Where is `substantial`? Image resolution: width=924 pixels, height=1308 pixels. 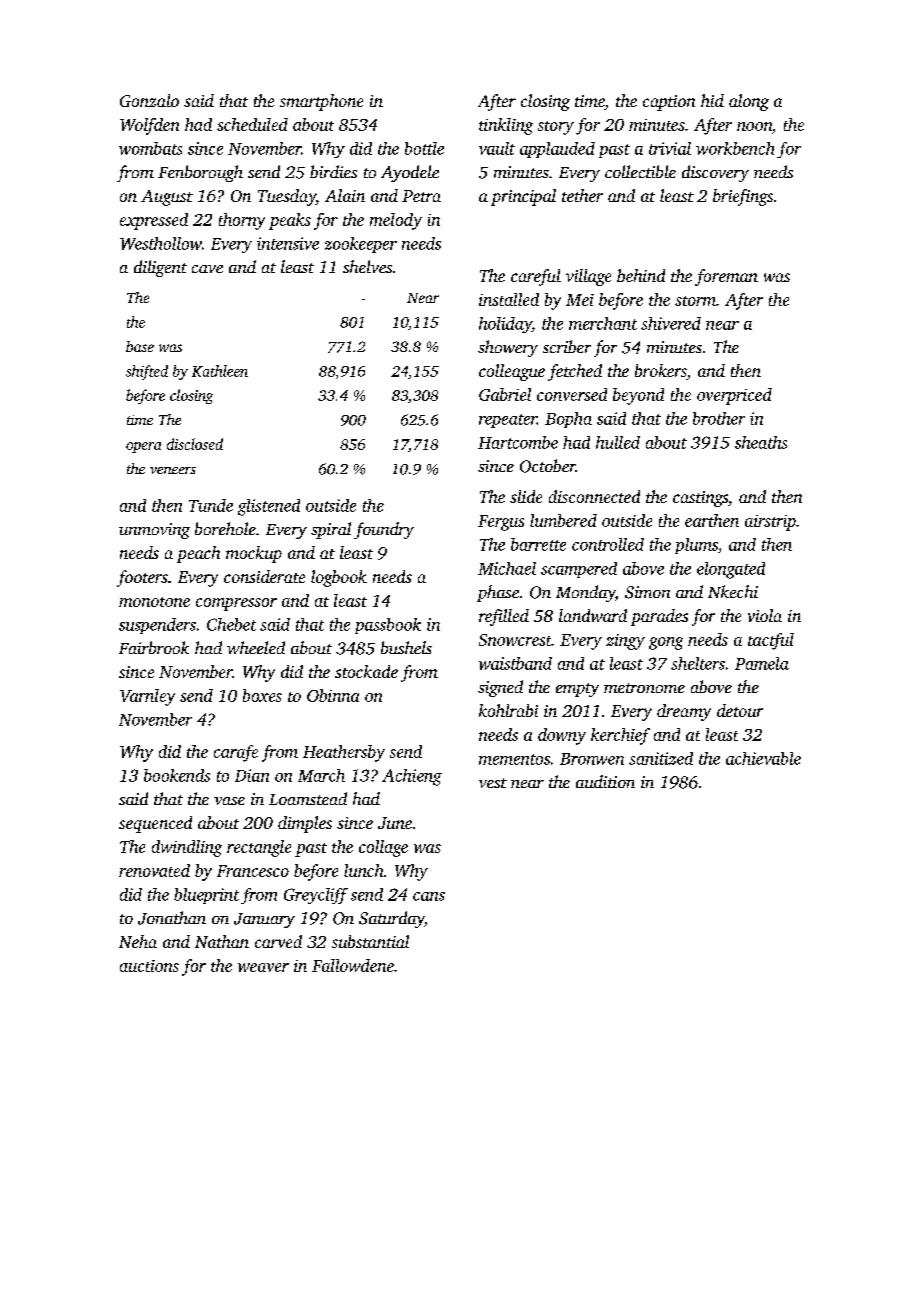 substantial is located at coordinates (370, 941).
